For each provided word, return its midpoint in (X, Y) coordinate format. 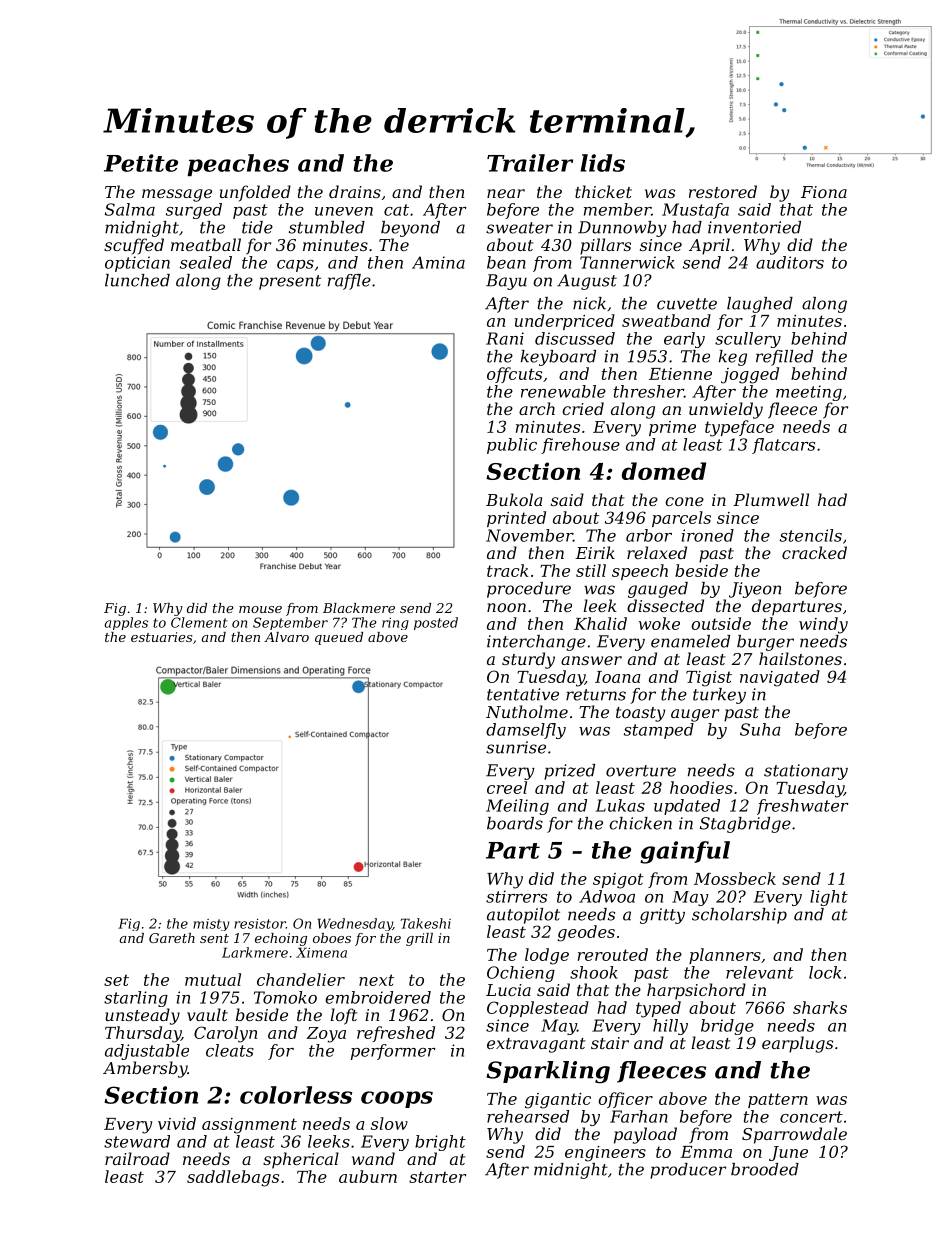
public (512, 446)
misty (211, 925)
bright (440, 1143)
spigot (618, 881)
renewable (563, 391)
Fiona (824, 192)
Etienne (680, 374)
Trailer (530, 163)
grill (419, 939)
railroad (137, 1158)
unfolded (255, 193)
